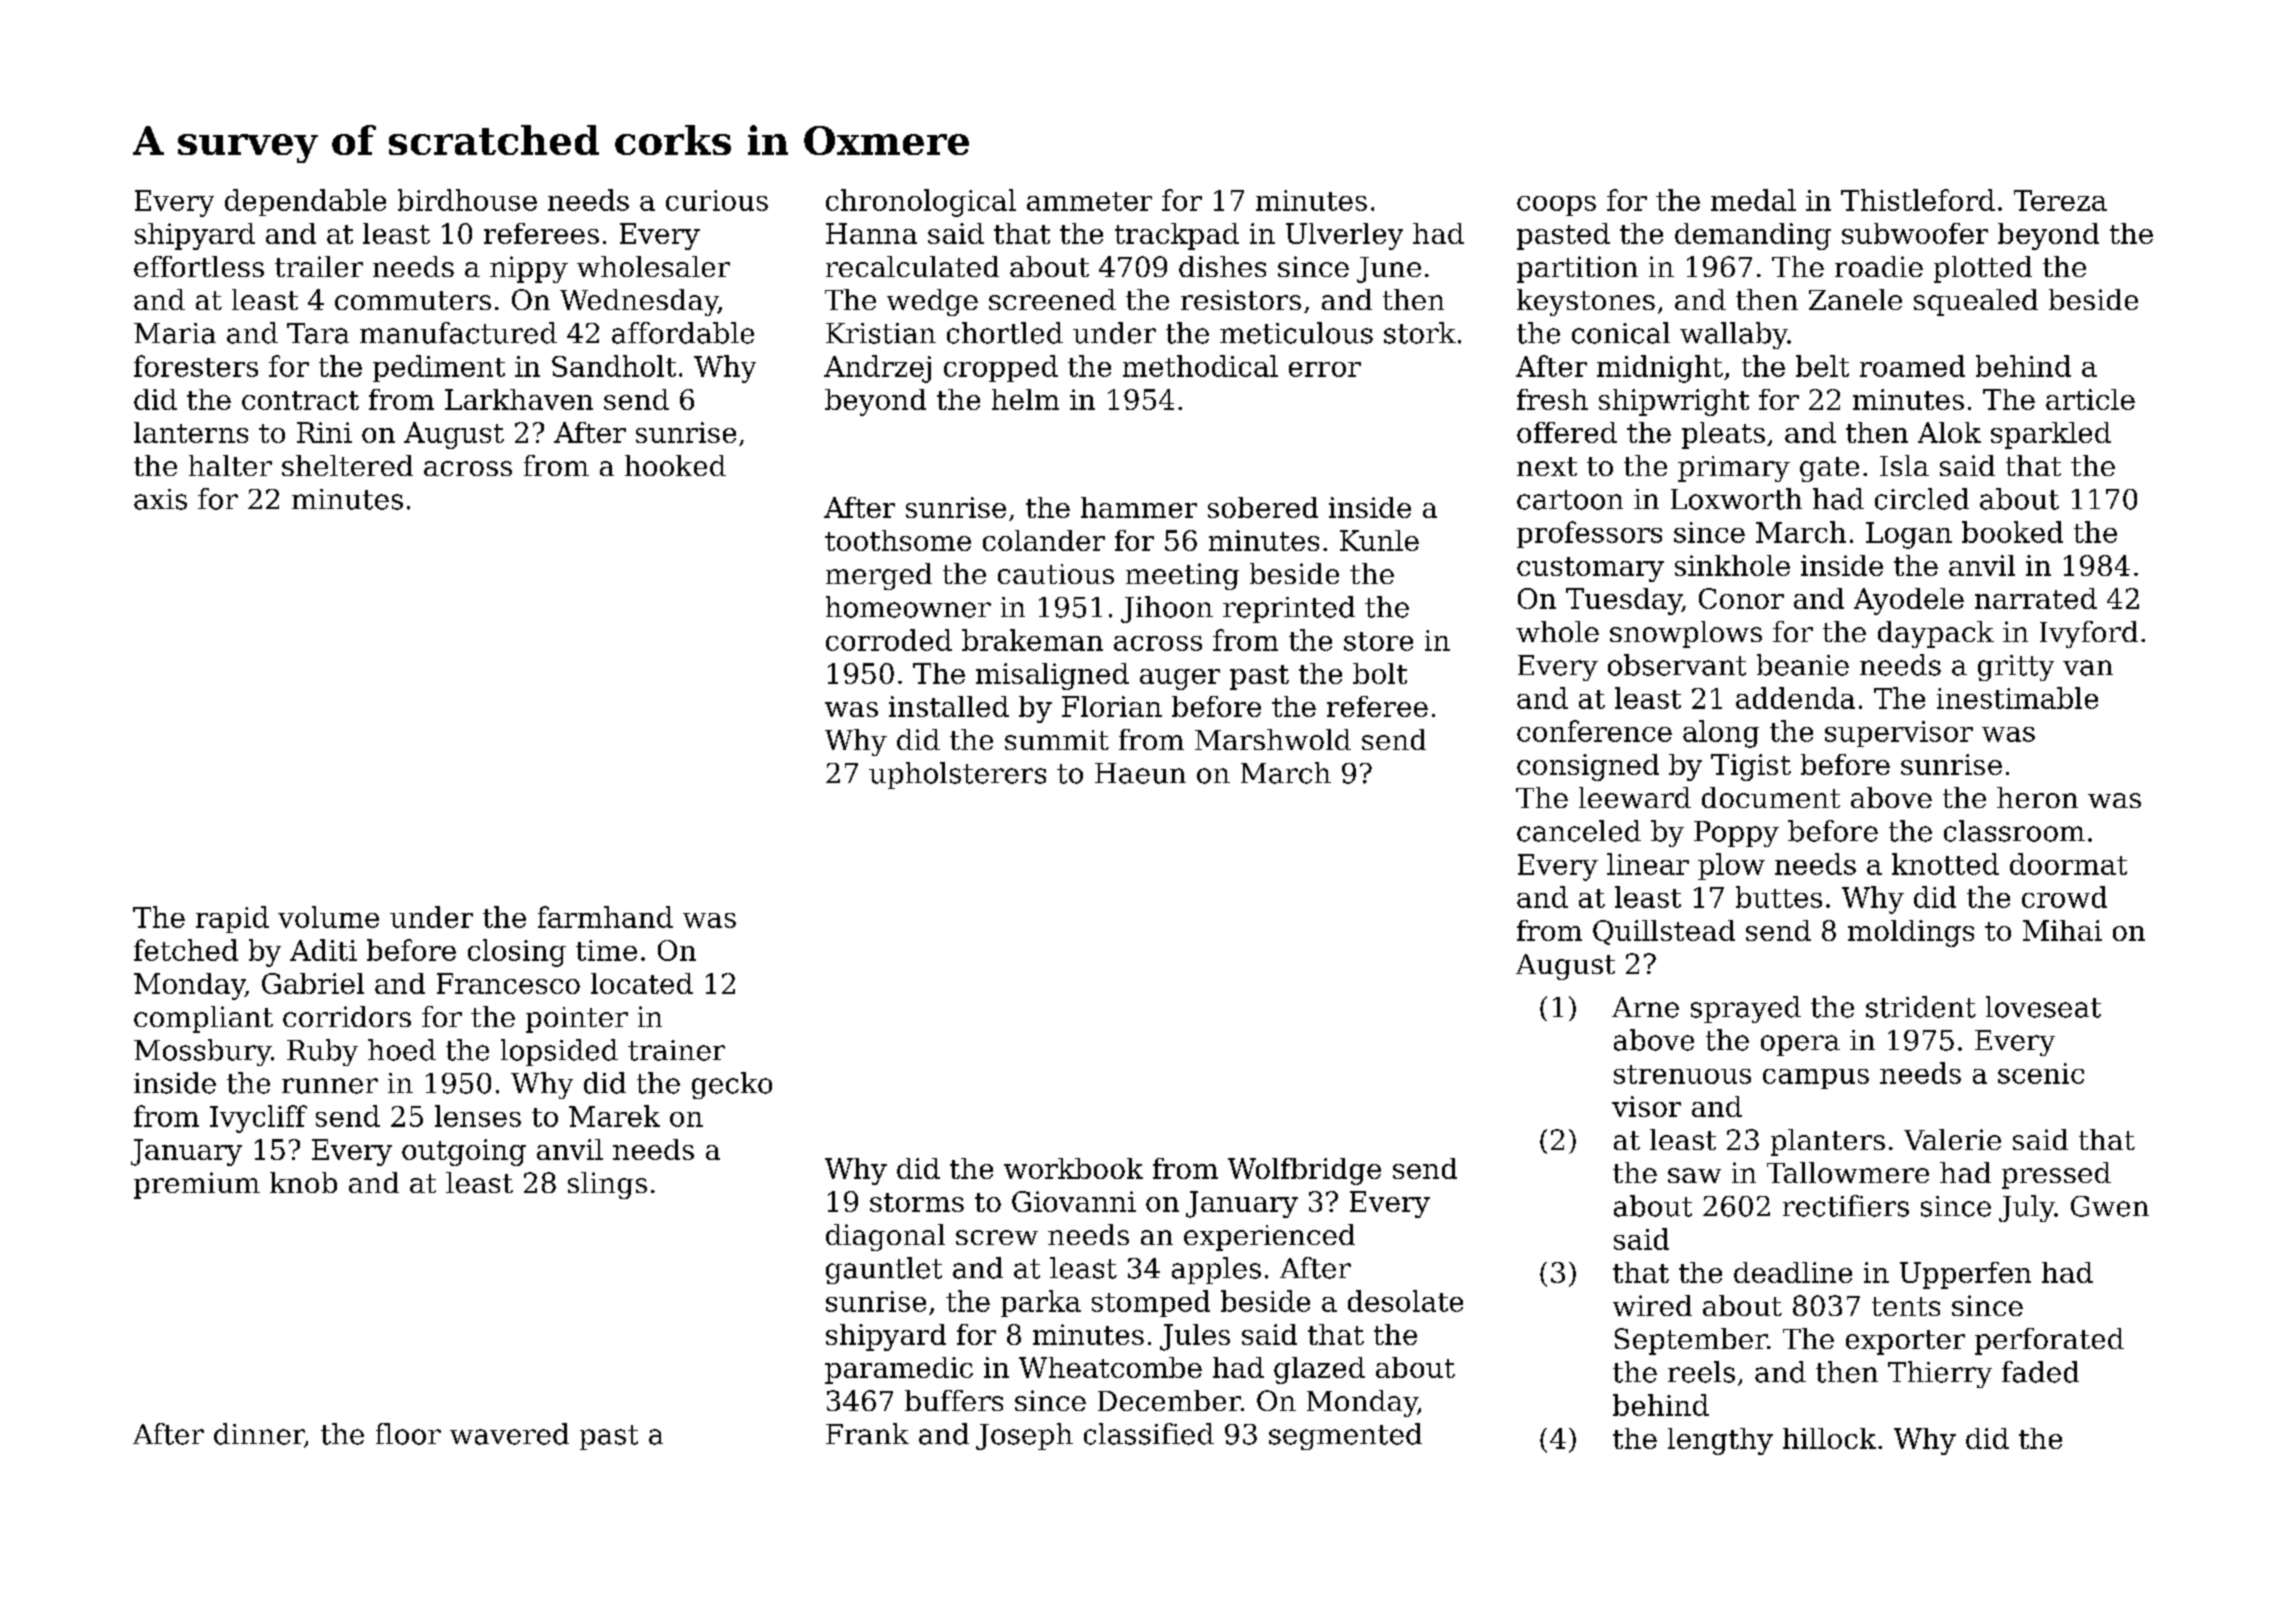 The width and height of the image is (2292, 1620). I want to click on hillock, so click(1829, 1438).
